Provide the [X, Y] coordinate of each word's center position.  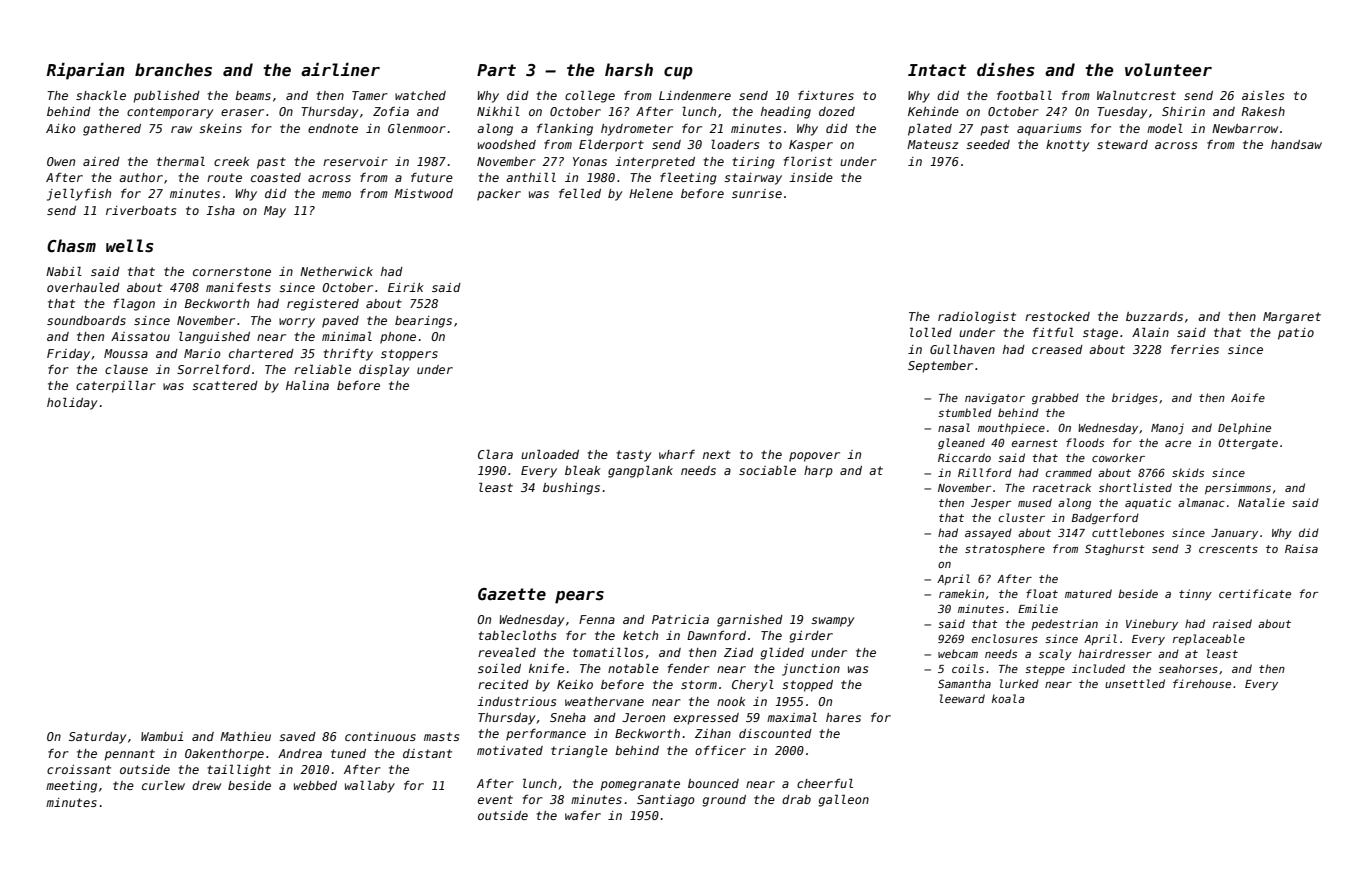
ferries [1195, 349]
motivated [510, 750]
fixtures [826, 95]
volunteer [1168, 70]
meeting [71, 787]
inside [811, 177]
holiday [72, 403]
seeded [988, 144]
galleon [843, 800]
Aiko [61, 128]
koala [1008, 698]
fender [689, 668]
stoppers [409, 355]
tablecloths [517, 635]
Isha [220, 210]
